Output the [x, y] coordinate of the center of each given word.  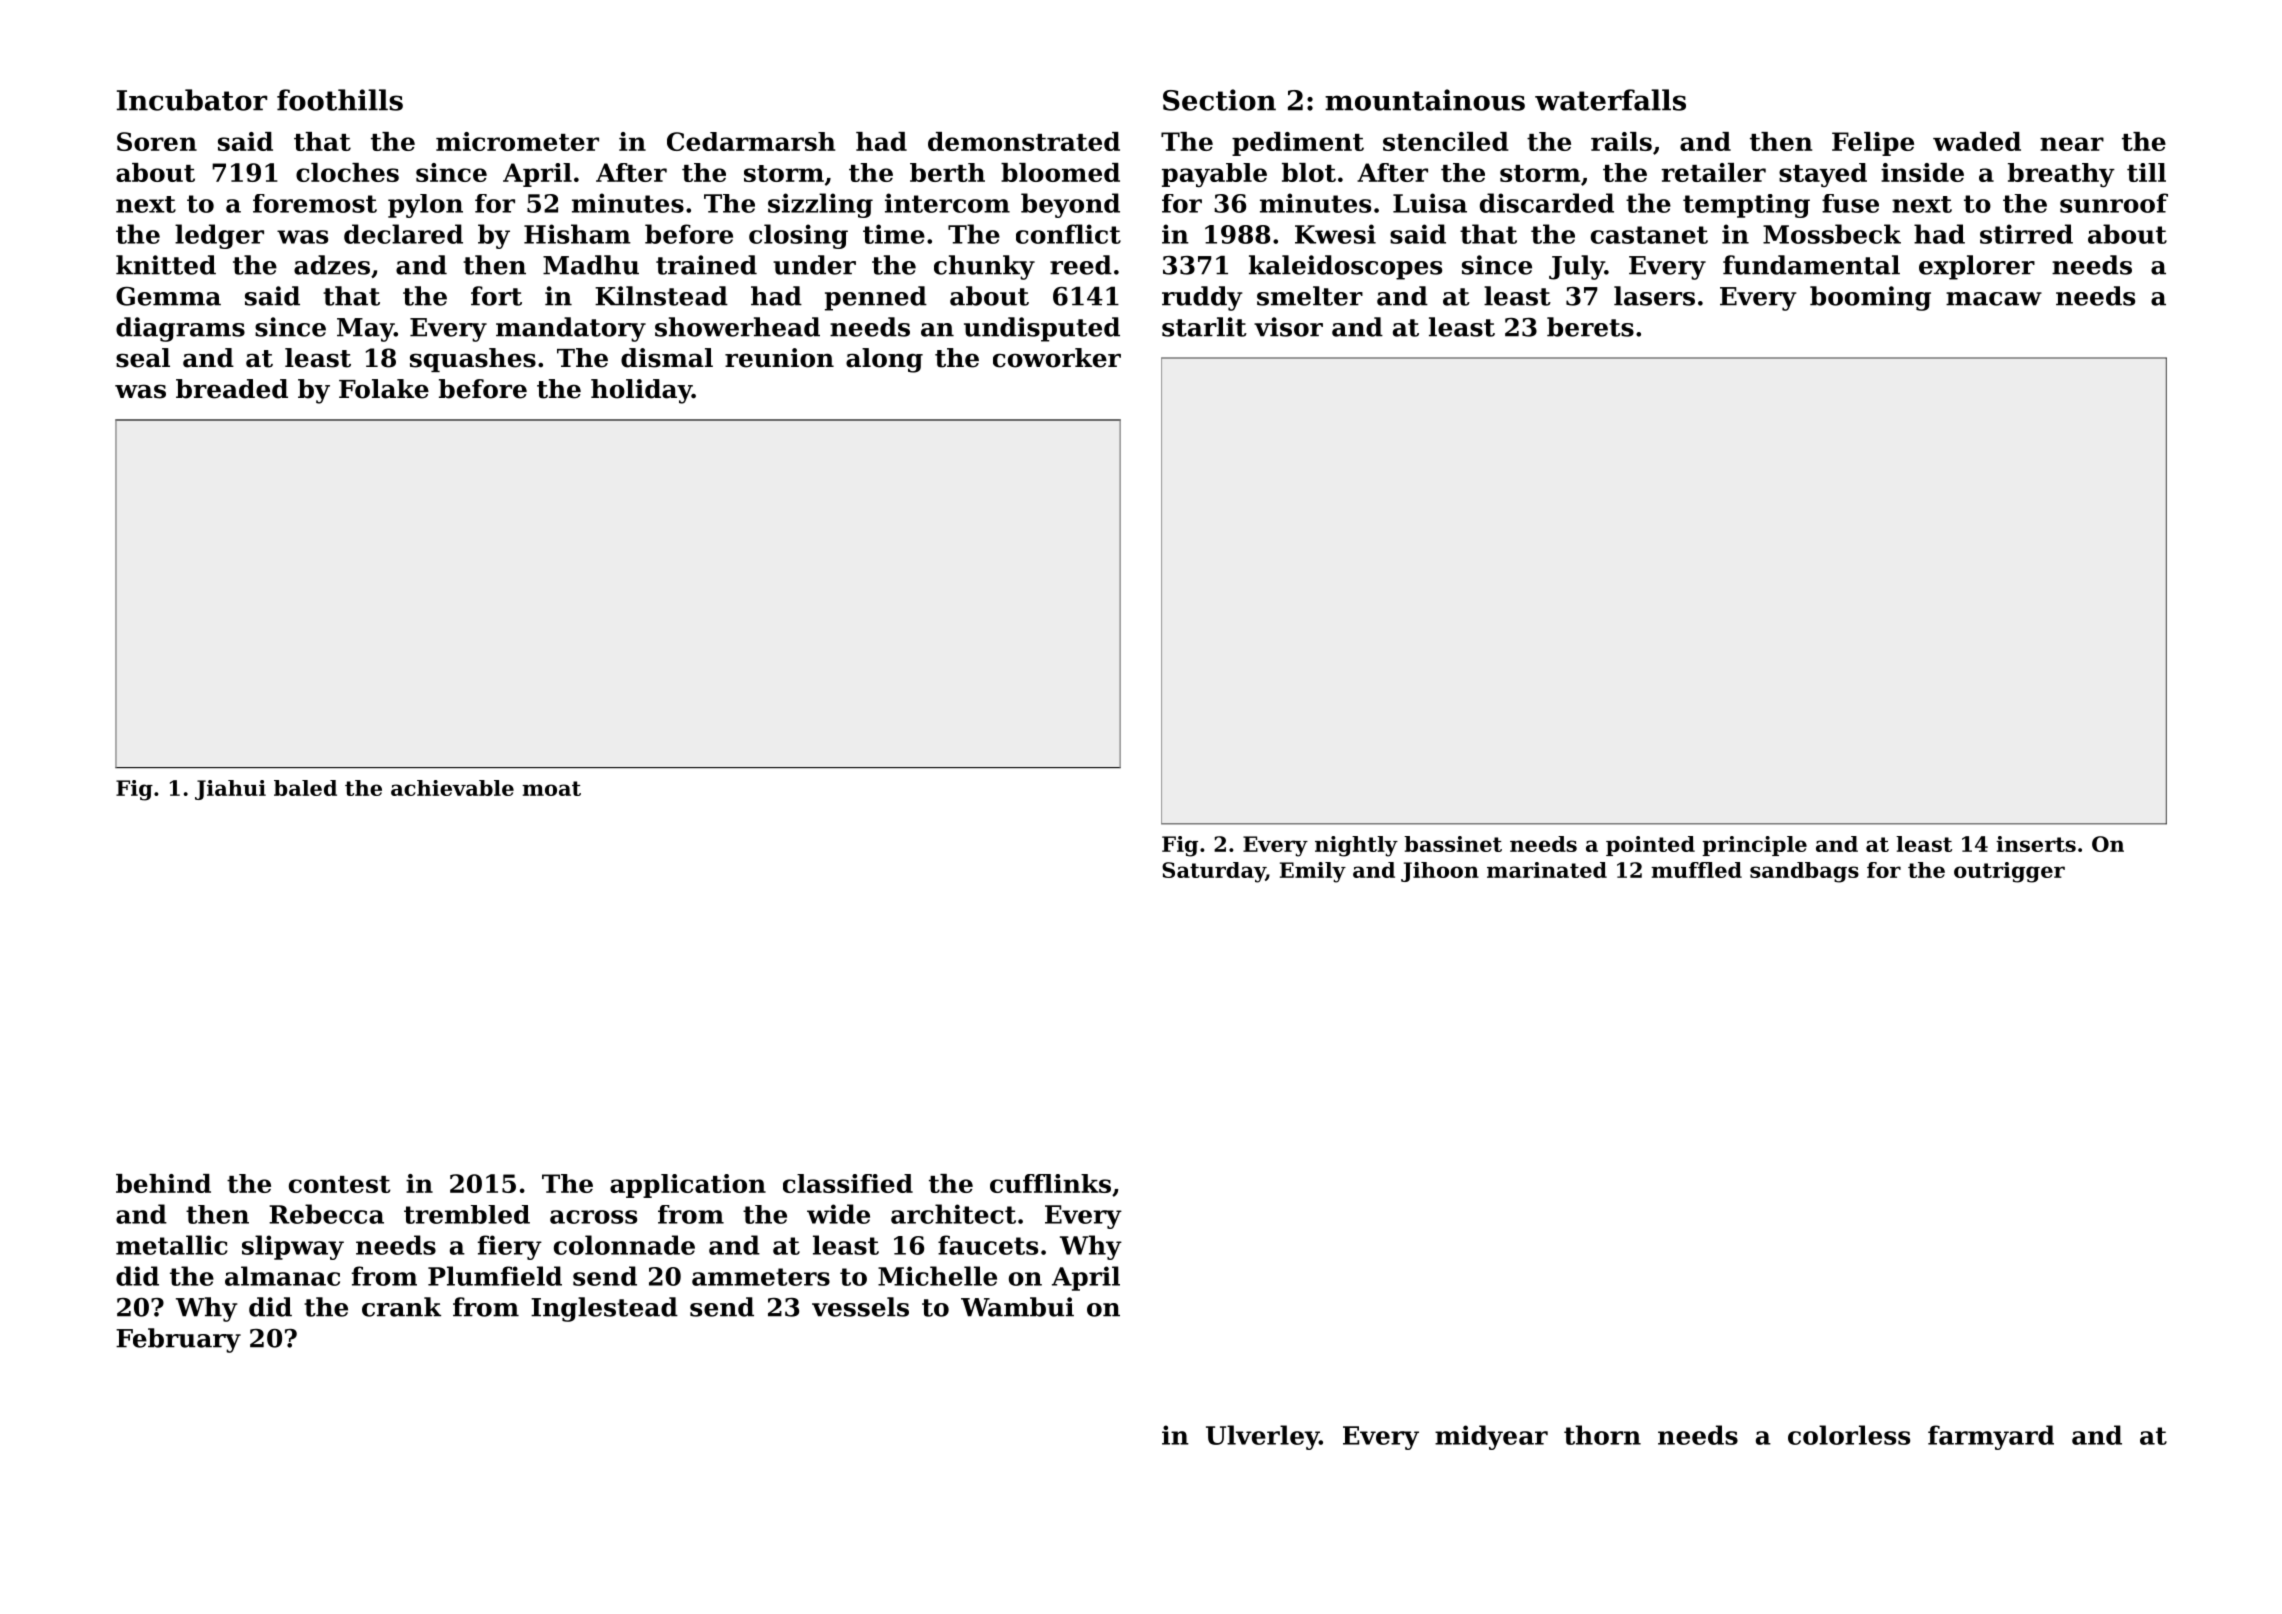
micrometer [517, 141]
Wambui [1017, 1307]
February [178, 1340]
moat [551, 788]
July [1577, 267]
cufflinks [1050, 1183]
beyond [1070, 205]
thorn [1602, 1435]
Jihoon [1440, 872]
